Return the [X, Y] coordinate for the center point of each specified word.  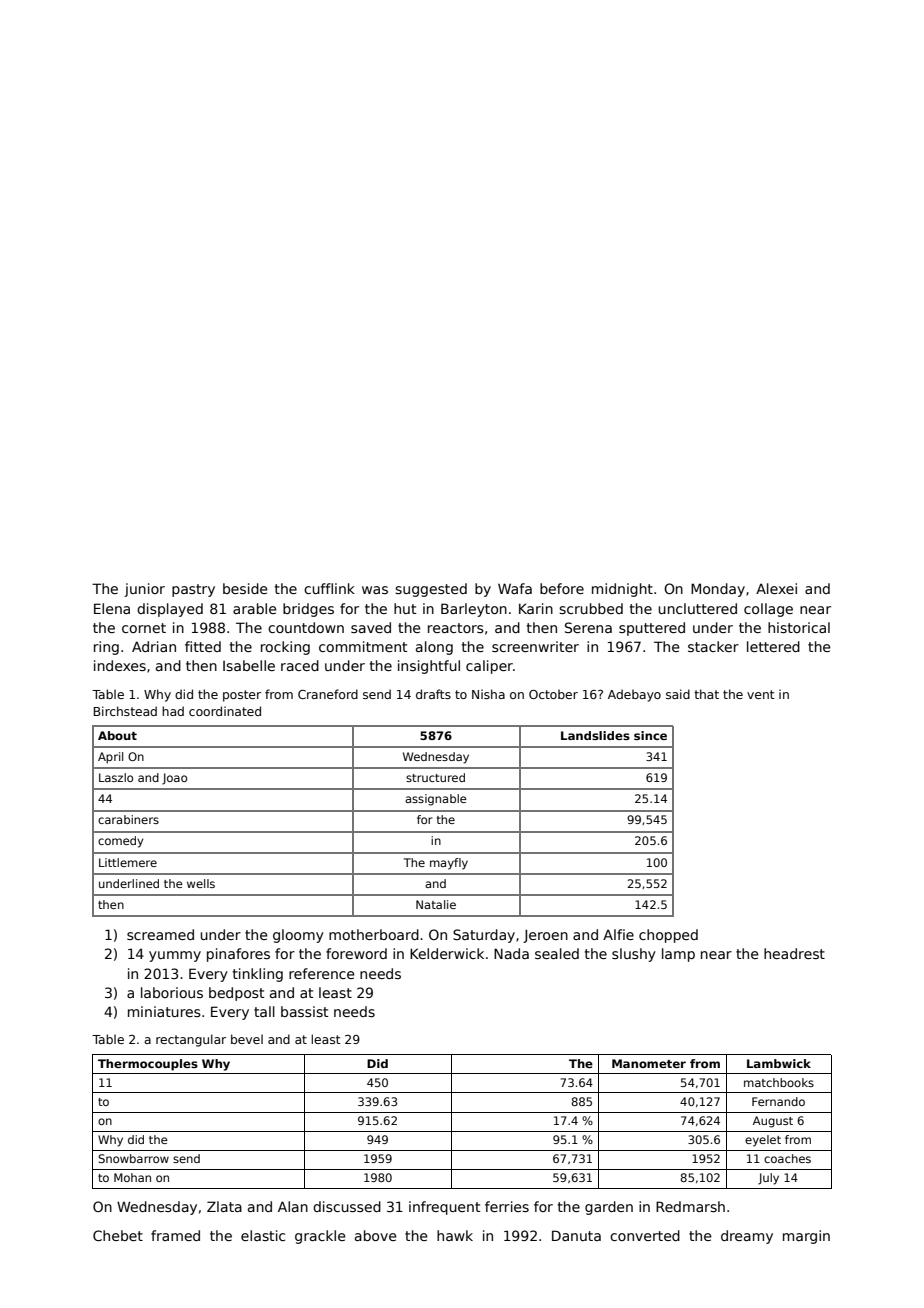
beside [245, 588]
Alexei [776, 588]
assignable [436, 800]
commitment [363, 646]
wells [201, 883]
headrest [794, 953]
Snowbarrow [133, 1158]
